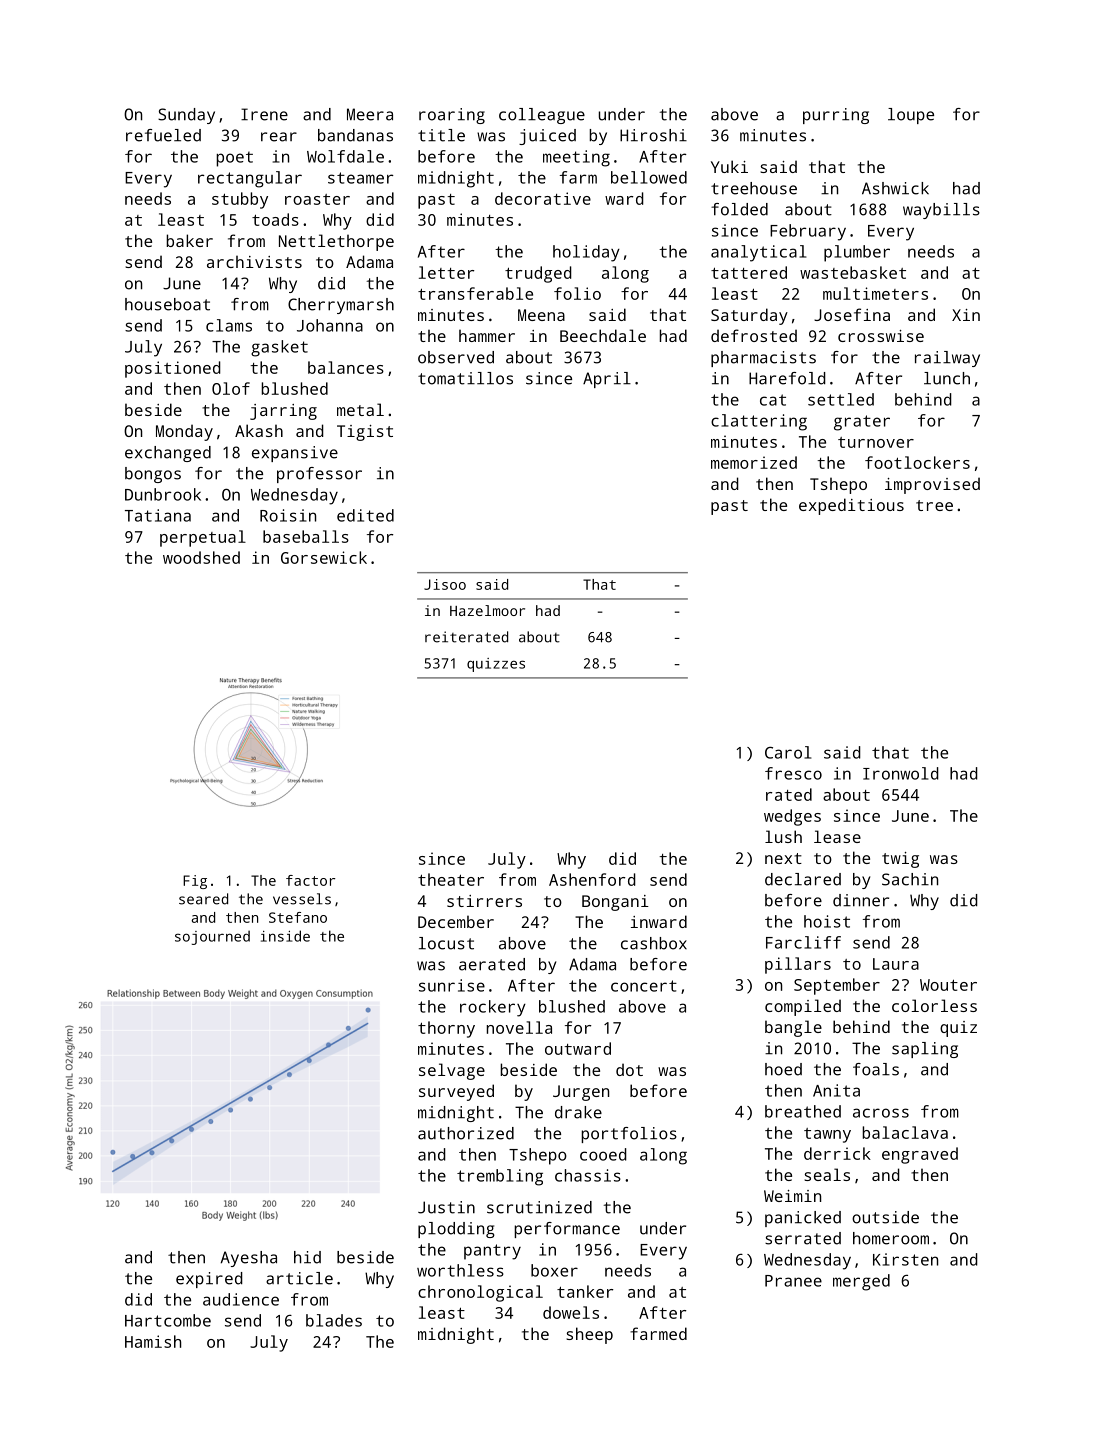 The height and width of the screenshot is (1430, 1105). Describe the element at coordinates (754, 462) in the screenshot. I see `memorized` at that location.
